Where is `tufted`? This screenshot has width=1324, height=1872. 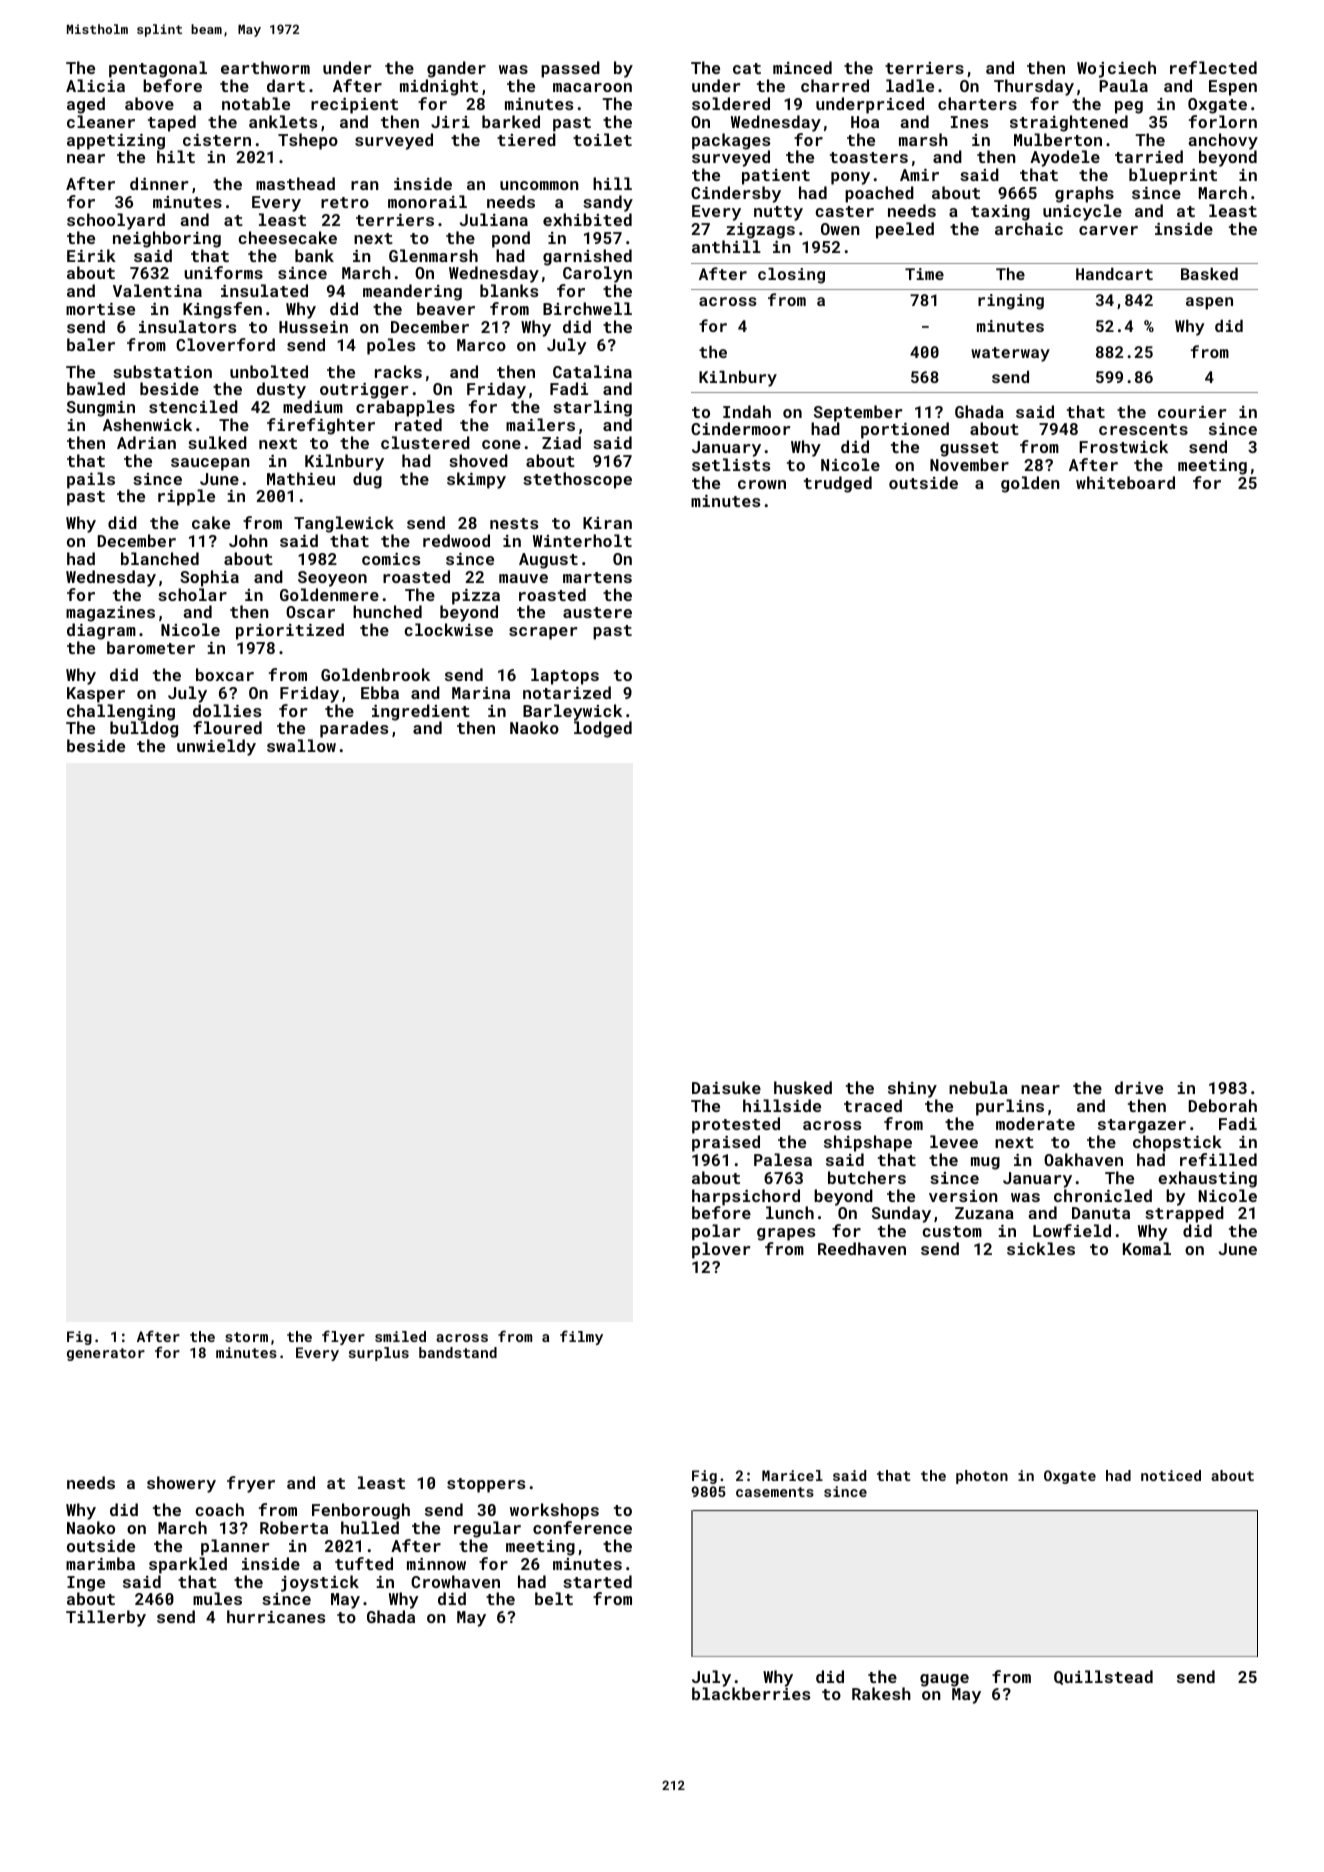
tufted is located at coordinates (364, 1563).
